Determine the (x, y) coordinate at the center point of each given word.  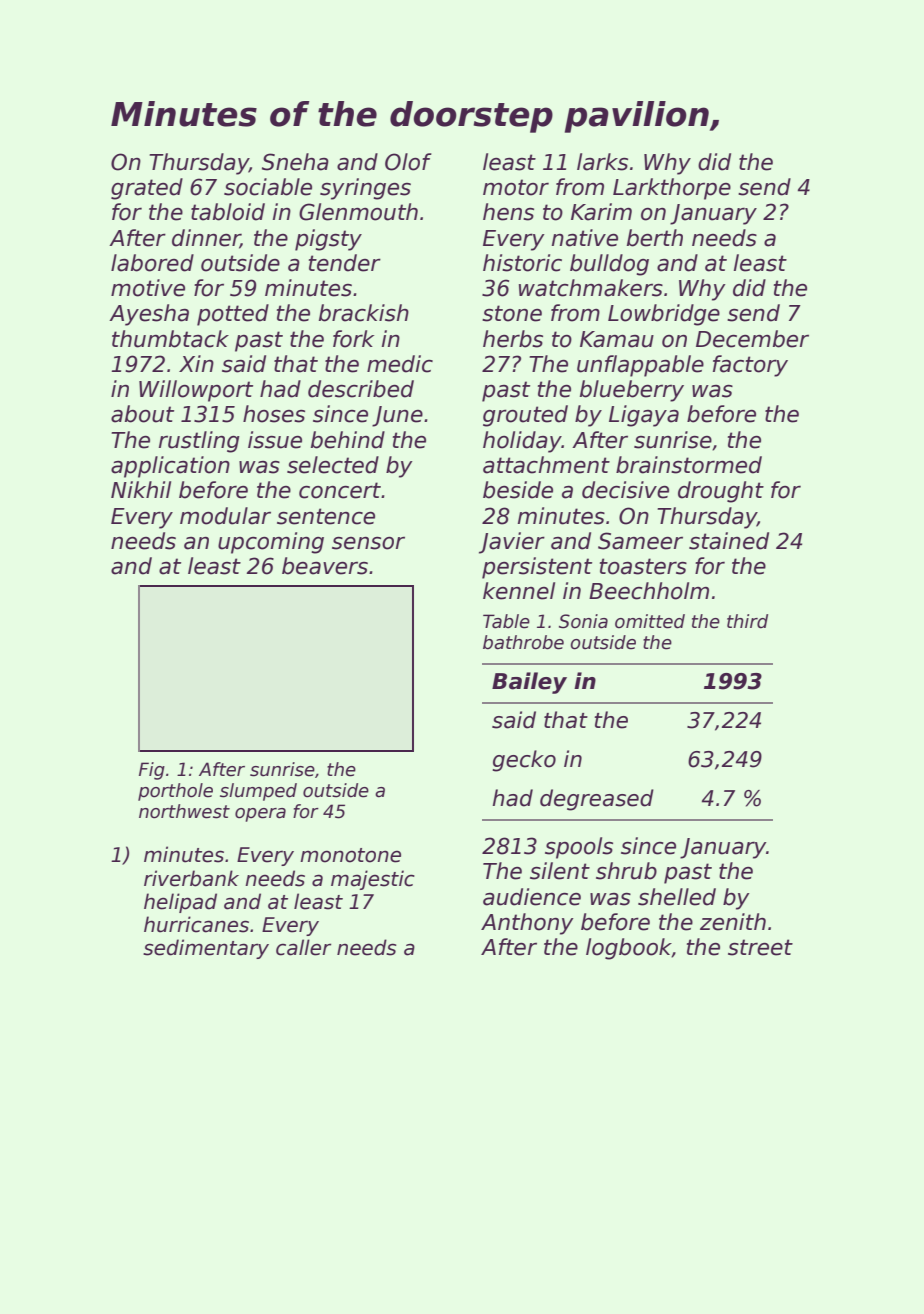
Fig (152, 771)
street (760, 947)
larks (602, 162)
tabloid (228, 212)
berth (655, 238)
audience (532, 897)
